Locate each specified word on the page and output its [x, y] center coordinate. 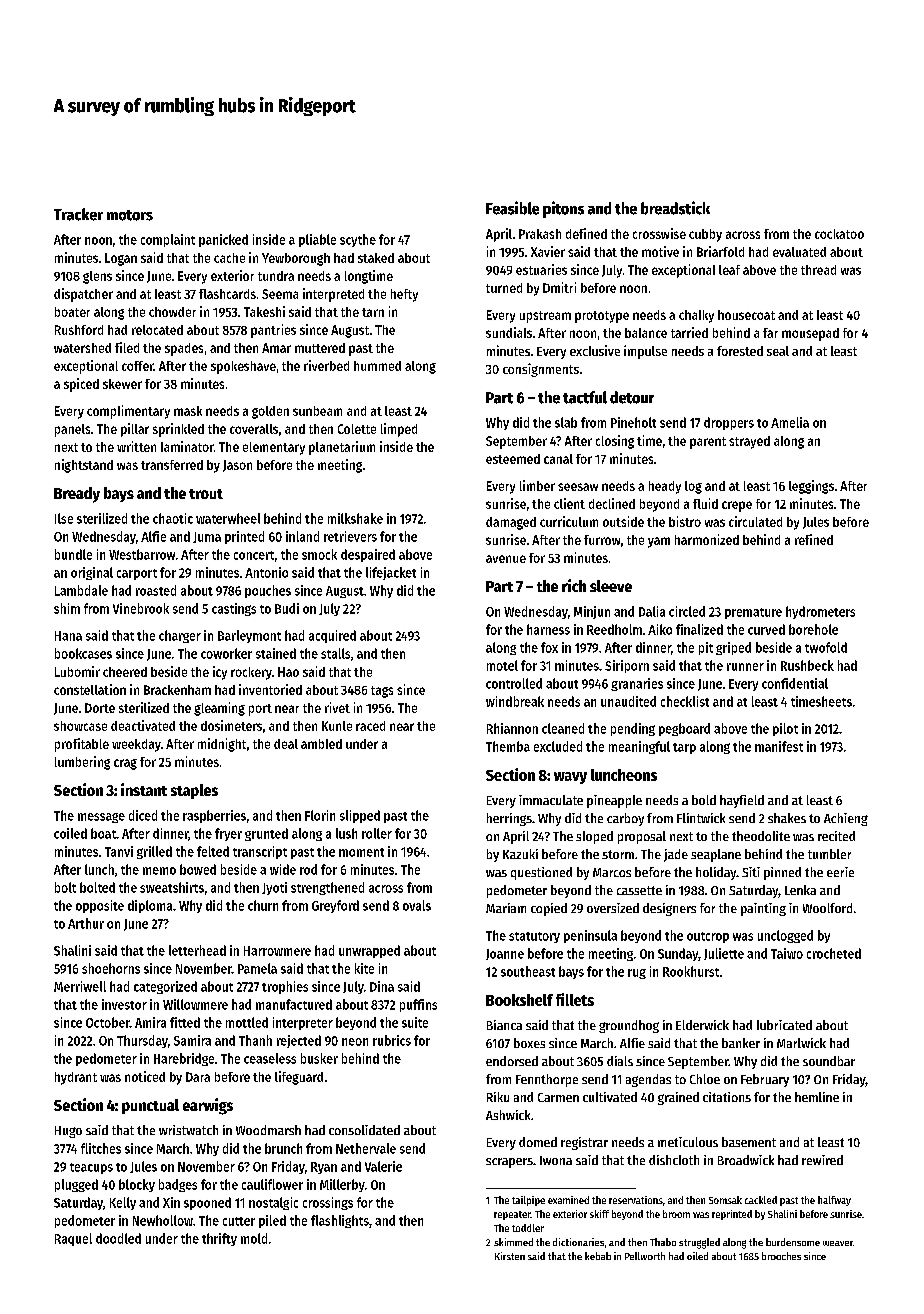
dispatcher [83, 295]
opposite [100, 906]
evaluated [799, 252]
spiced [81, 385]
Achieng [846, 819]
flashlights [340, 1221]
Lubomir [77, 671]
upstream [545, 317]
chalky [696, 316]
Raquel [73, 1239]
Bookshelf [519, 1000]
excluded [558, 746]
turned [504, 288]
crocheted [834, 953]
